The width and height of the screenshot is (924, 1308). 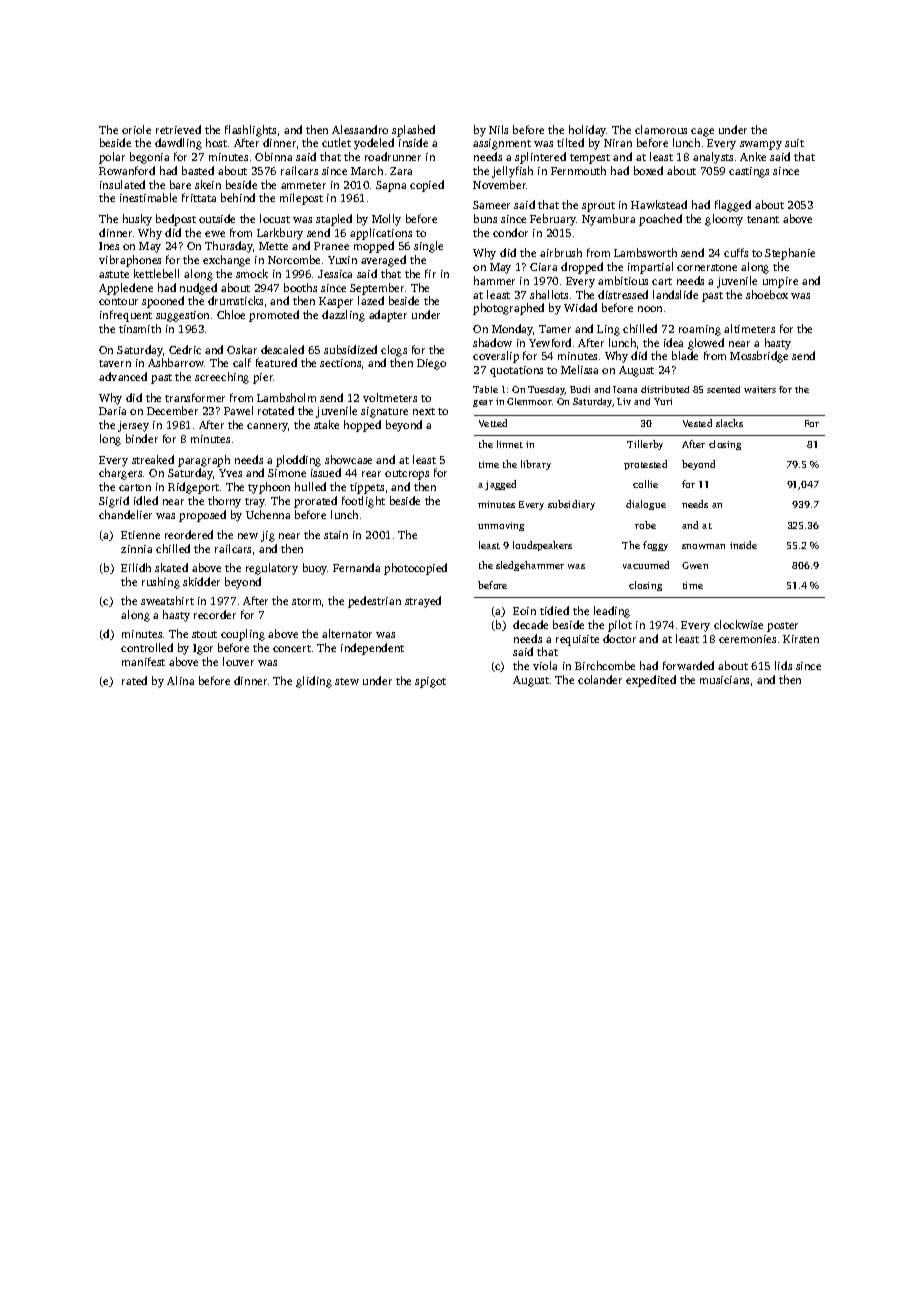 I want to click on November, so click(x=500, y=184).
